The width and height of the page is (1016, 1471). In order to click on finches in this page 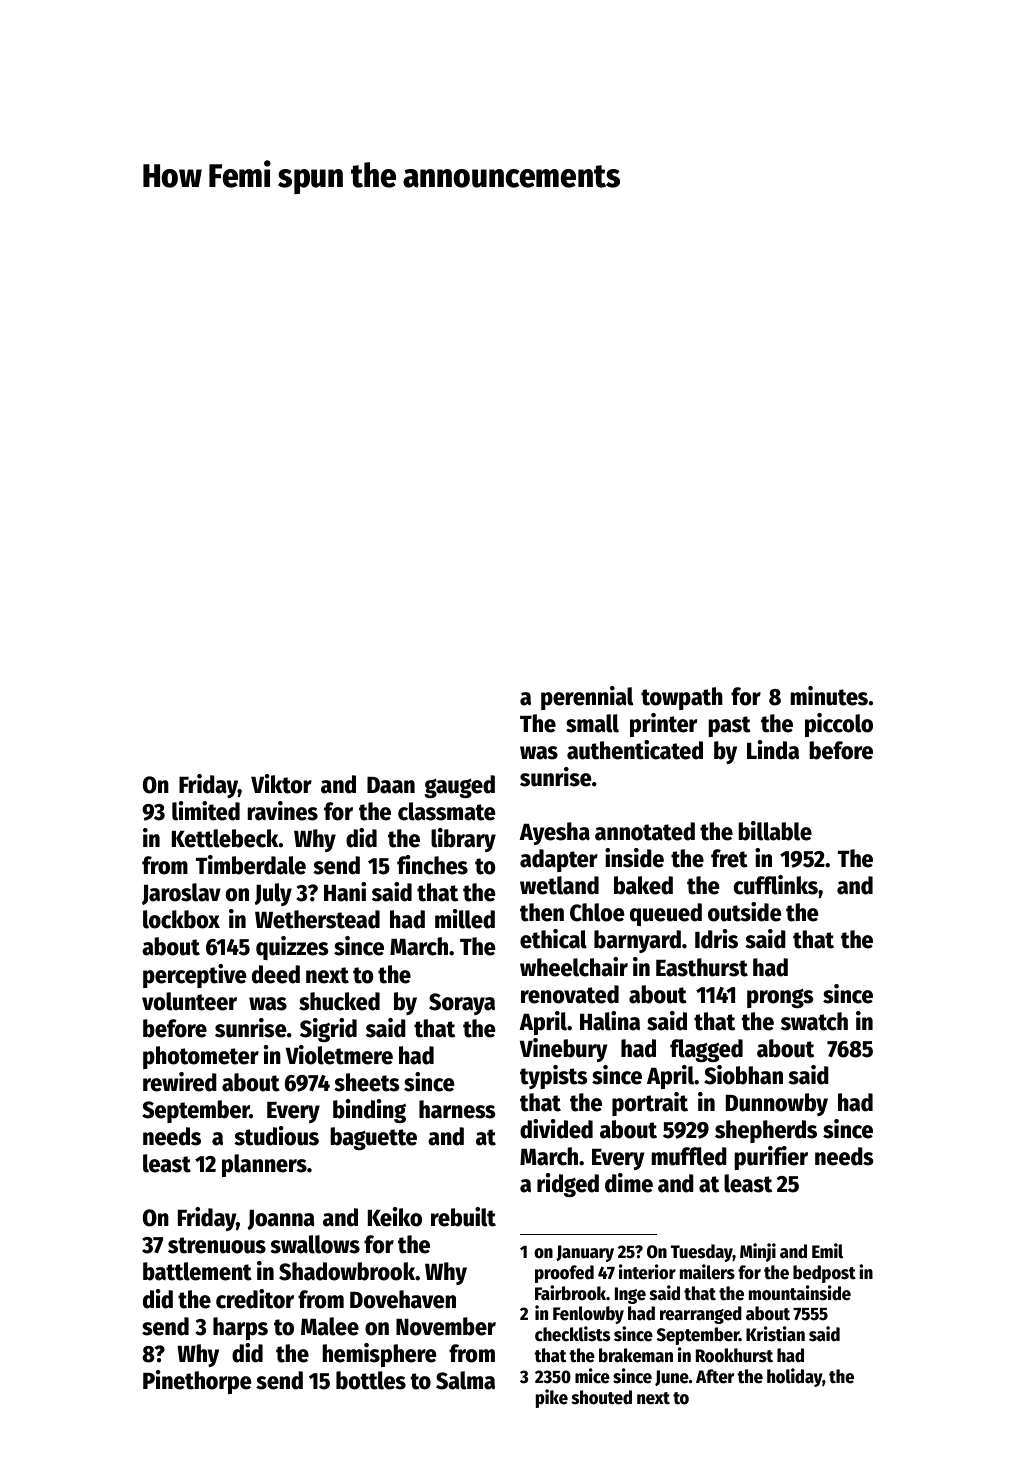, I will do `click(432, 865)`.
